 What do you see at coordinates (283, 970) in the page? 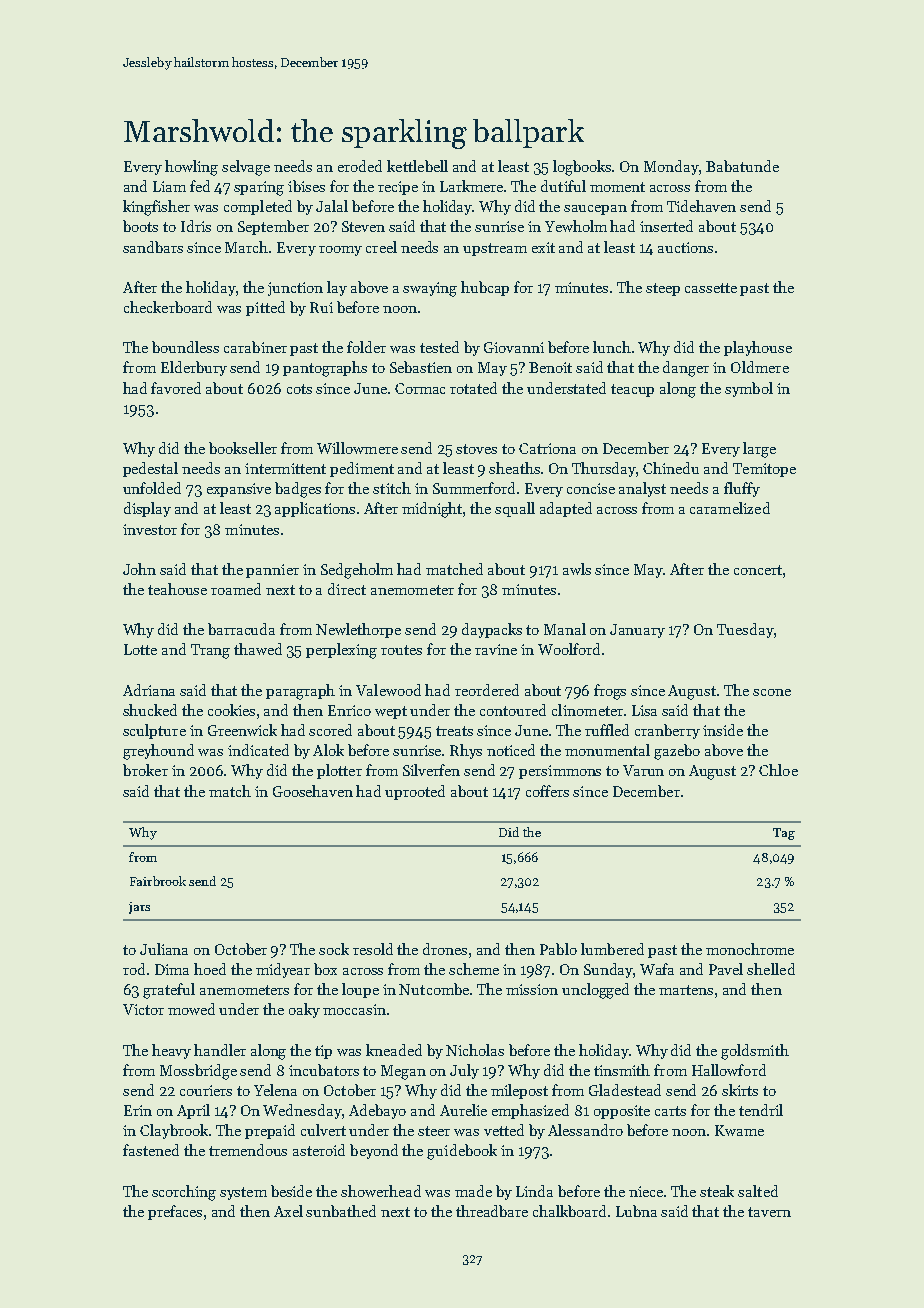
I see `midyear` at bounding box center [283, 970].
